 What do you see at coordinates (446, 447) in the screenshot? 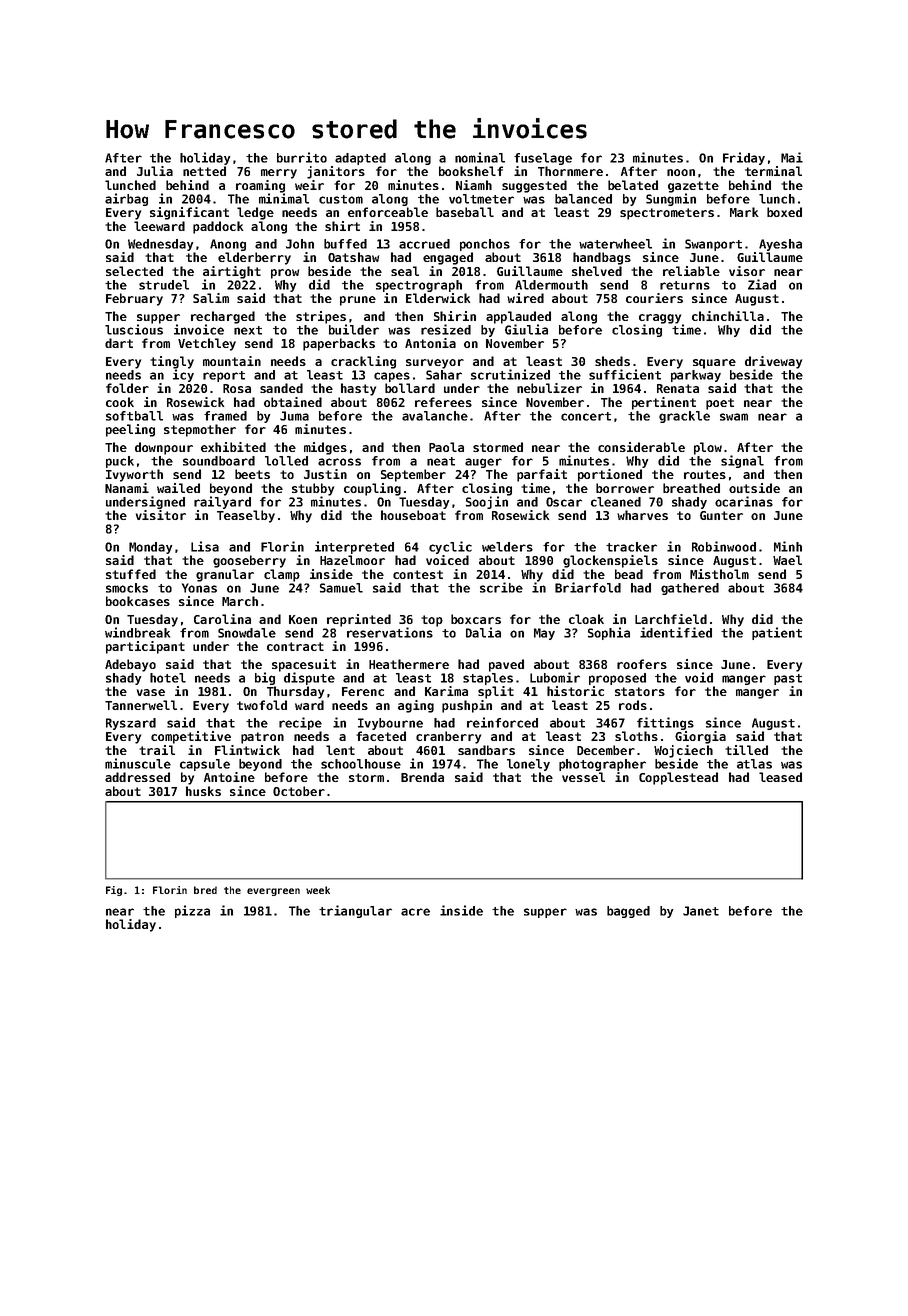
I see `Paola` at bounding box center [446, 447].
